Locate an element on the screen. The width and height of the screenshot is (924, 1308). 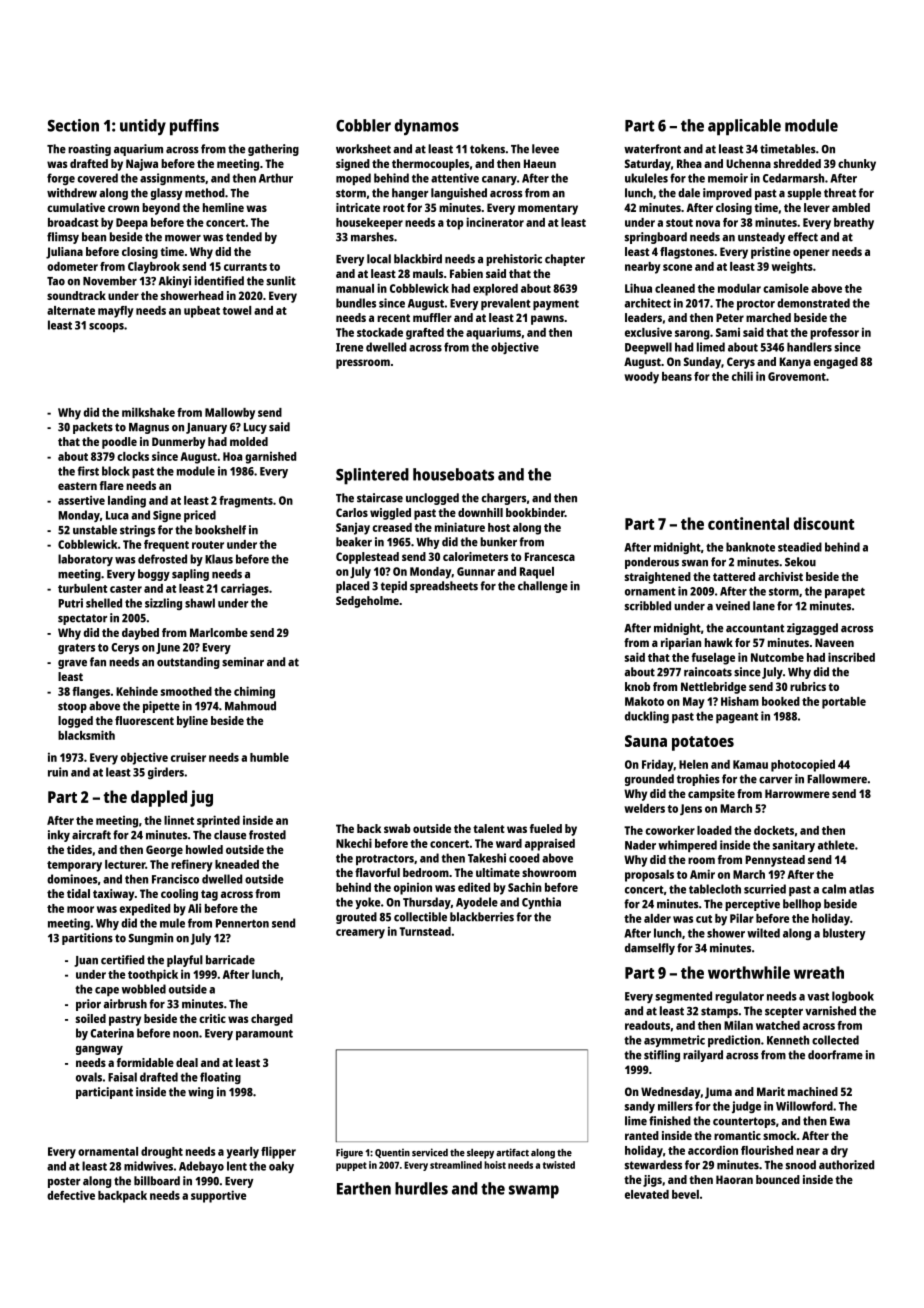
campsite is located at coordinates (711, 795).
